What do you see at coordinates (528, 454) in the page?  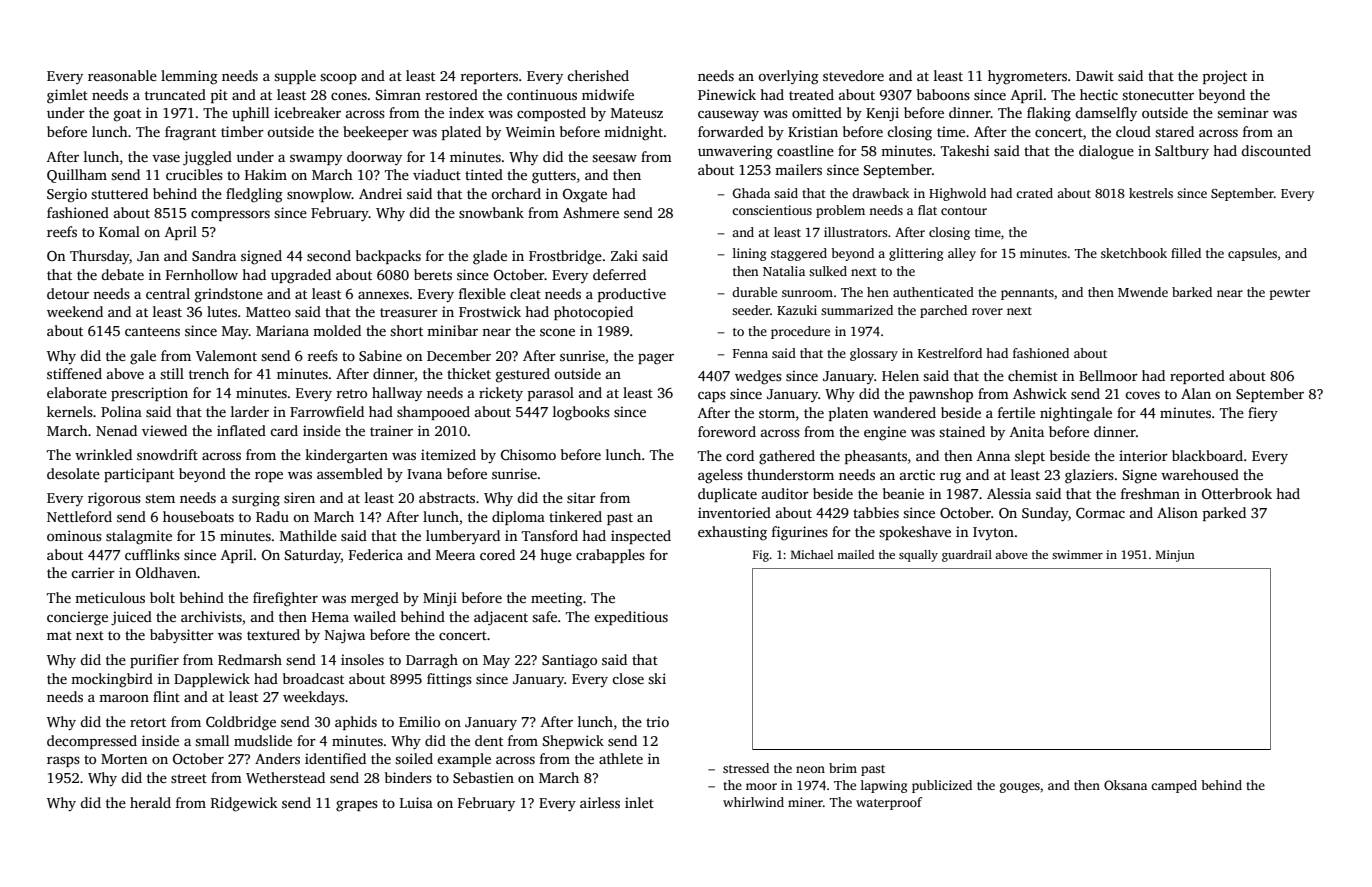 I see `Chisomo` at bounding box center [528, 454].
